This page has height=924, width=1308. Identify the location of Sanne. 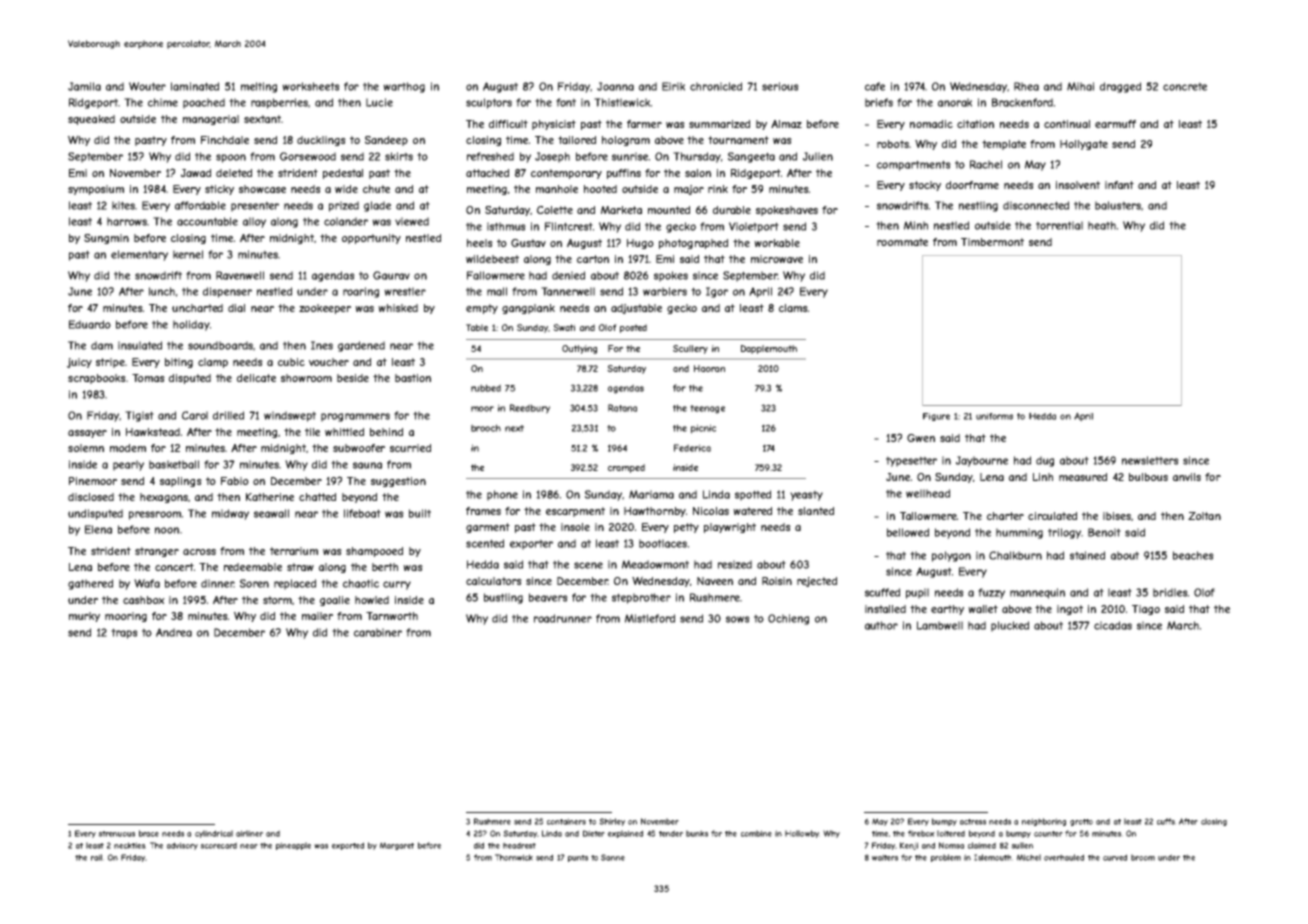
(613, 857).
